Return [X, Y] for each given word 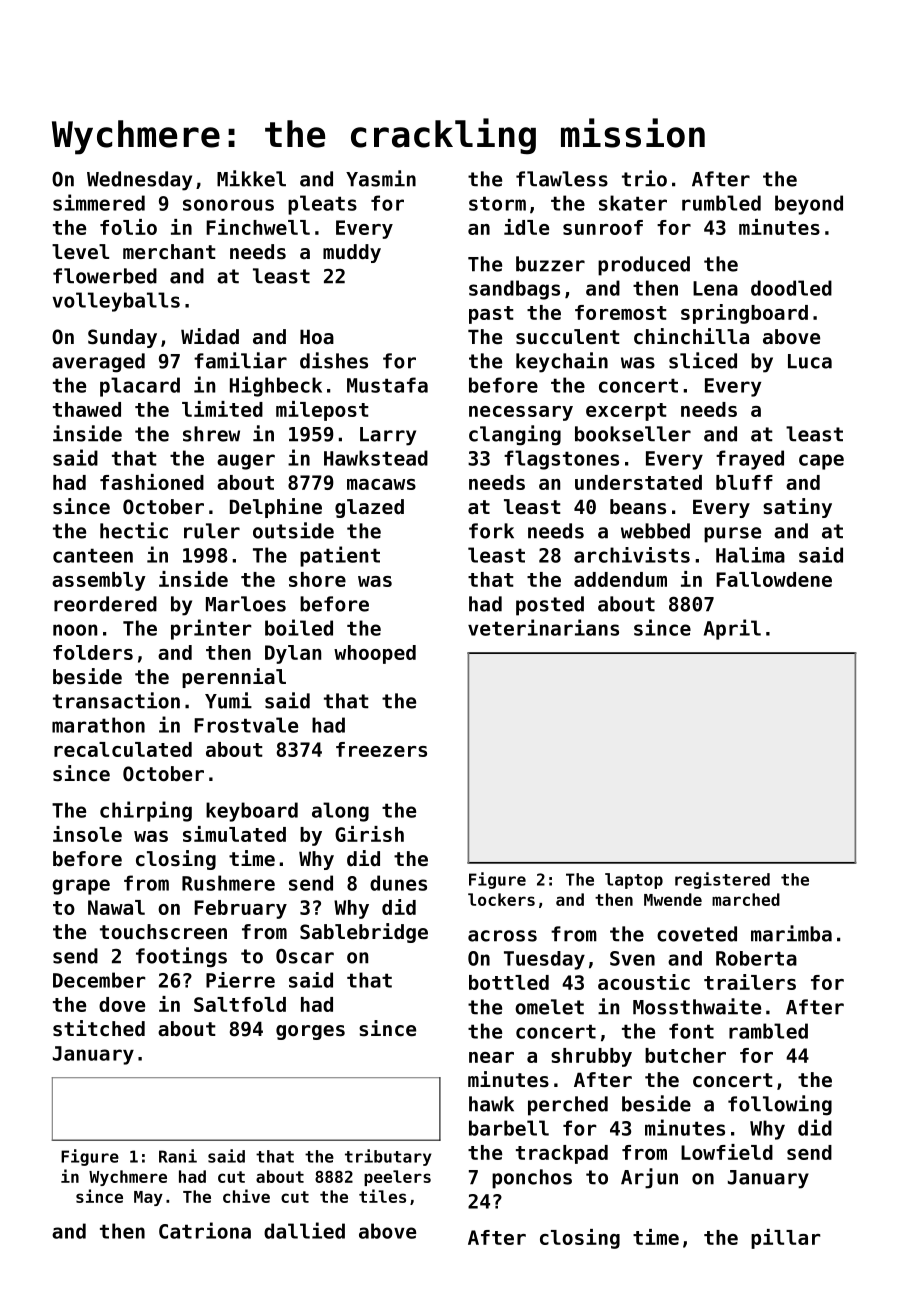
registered [722, 880]
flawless [562, 179]
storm [497, 203]
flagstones [561, 460]
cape [821, 462]
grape [81, 887]
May [148, 1198]
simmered [99, 202]
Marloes [246, 604]
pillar [786, 1239]
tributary [388, 1157]
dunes [398, 883]
